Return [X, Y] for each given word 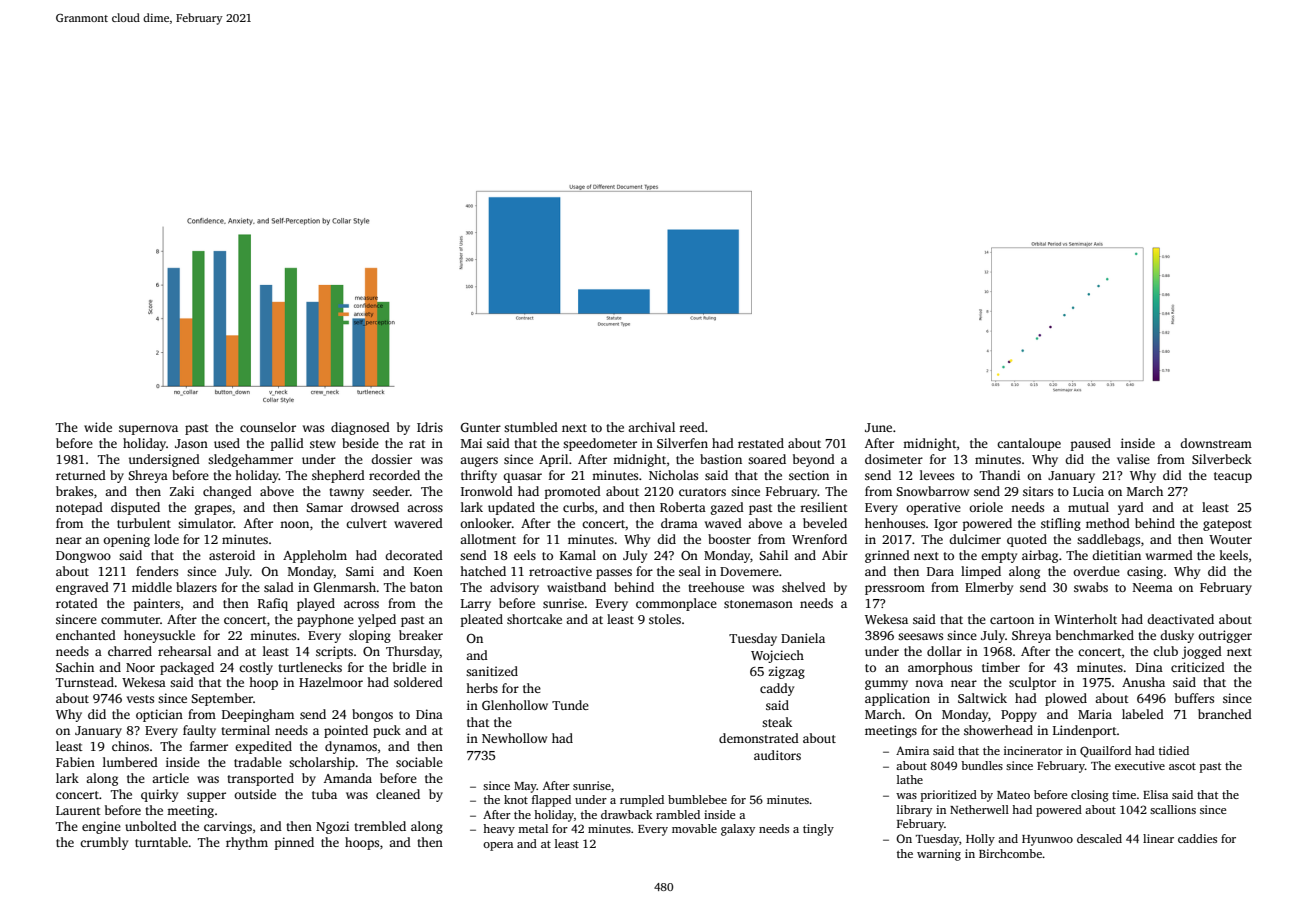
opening [126, 540]
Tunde [570, 705]
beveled [825, 523]
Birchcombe [1010, 853]
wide [98, 427]
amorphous [940, 668]
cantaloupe [1029, 444]
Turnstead [85, 682]
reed [692, 427]
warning [939, 855]
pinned [294, 843]
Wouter [1230, 539]
